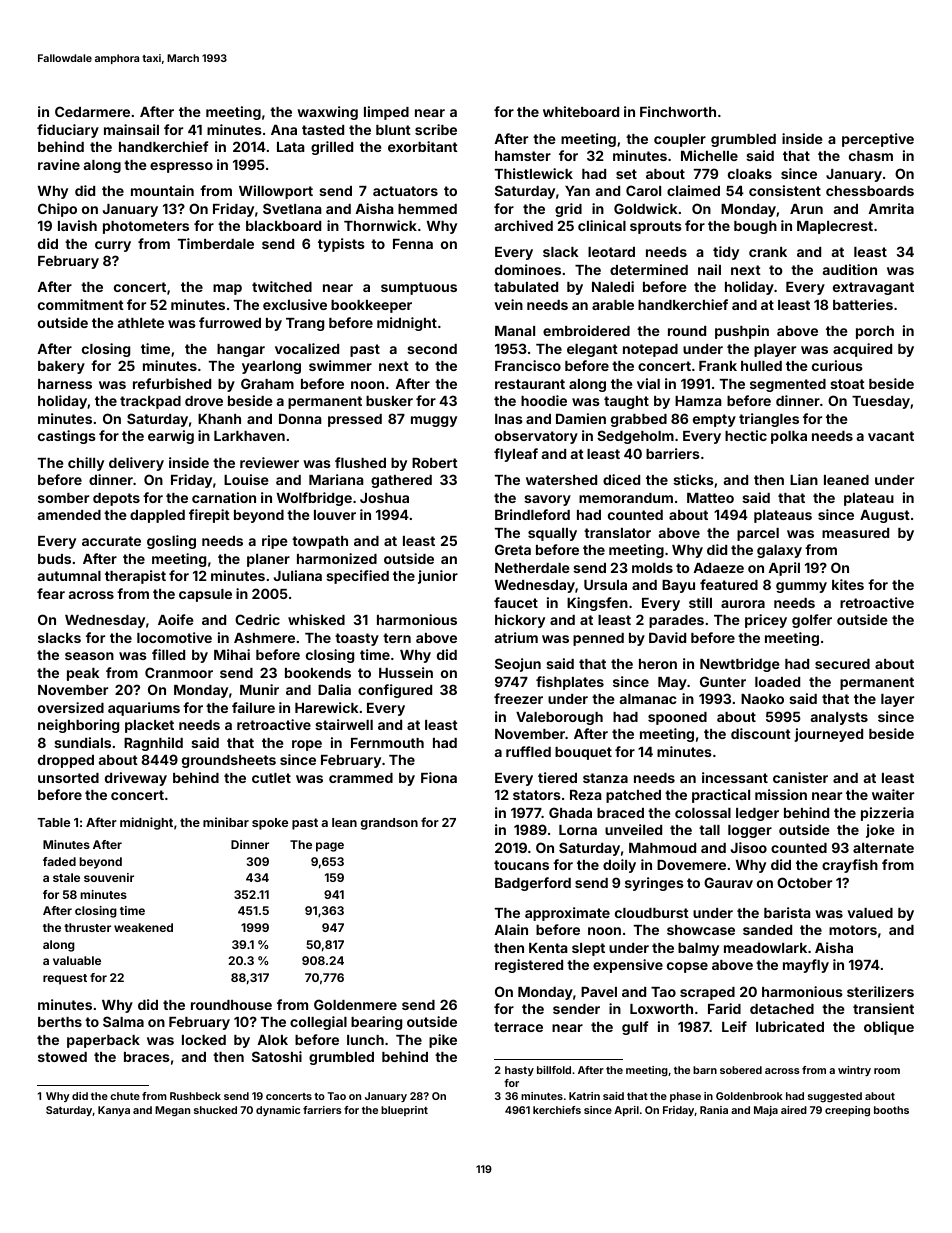  Describe the element at coordinates (583, 753) in the document. I see `bouquet` at that location.
